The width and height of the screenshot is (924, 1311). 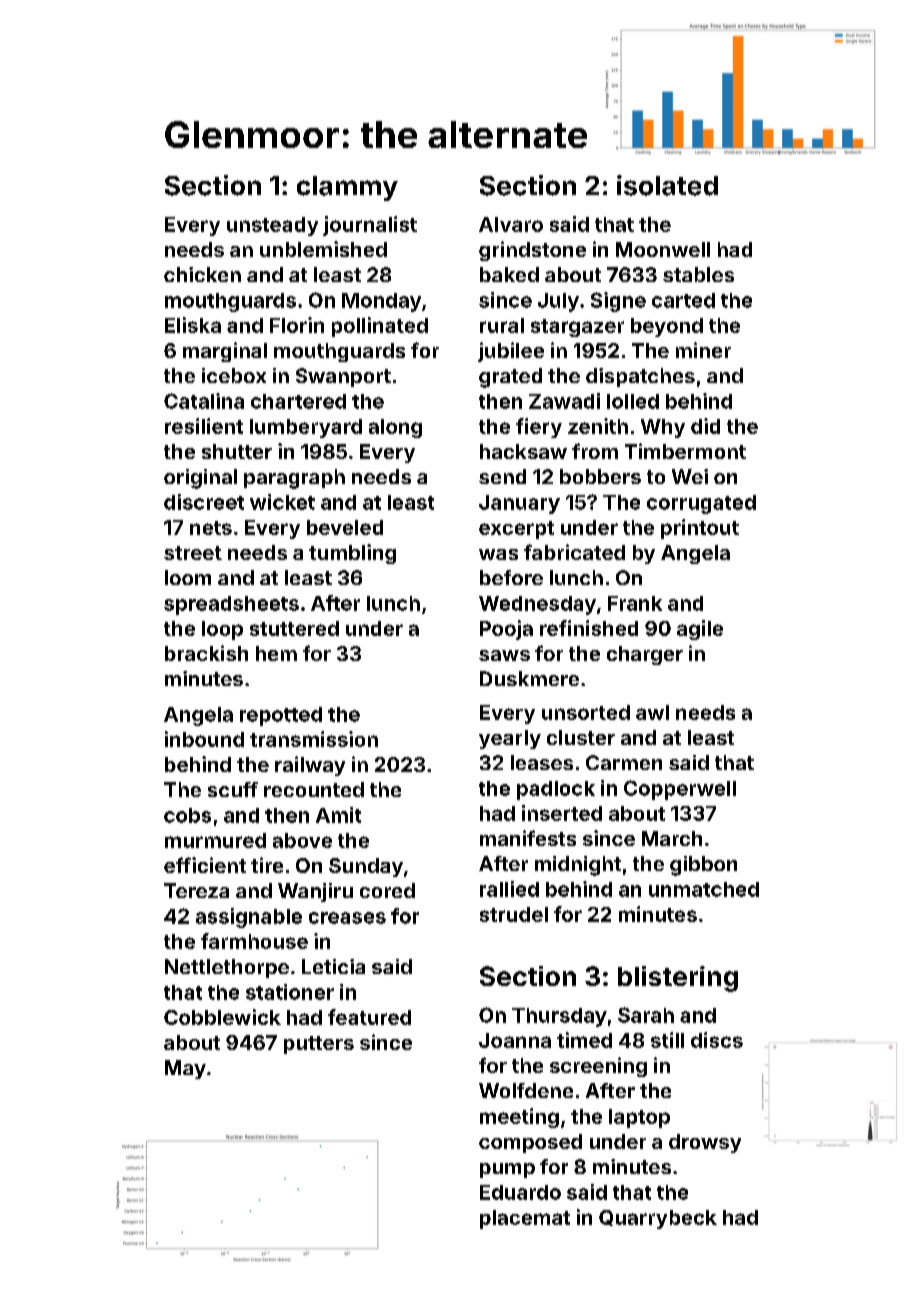 I want to click on grated, so click(x=510, y=378).
